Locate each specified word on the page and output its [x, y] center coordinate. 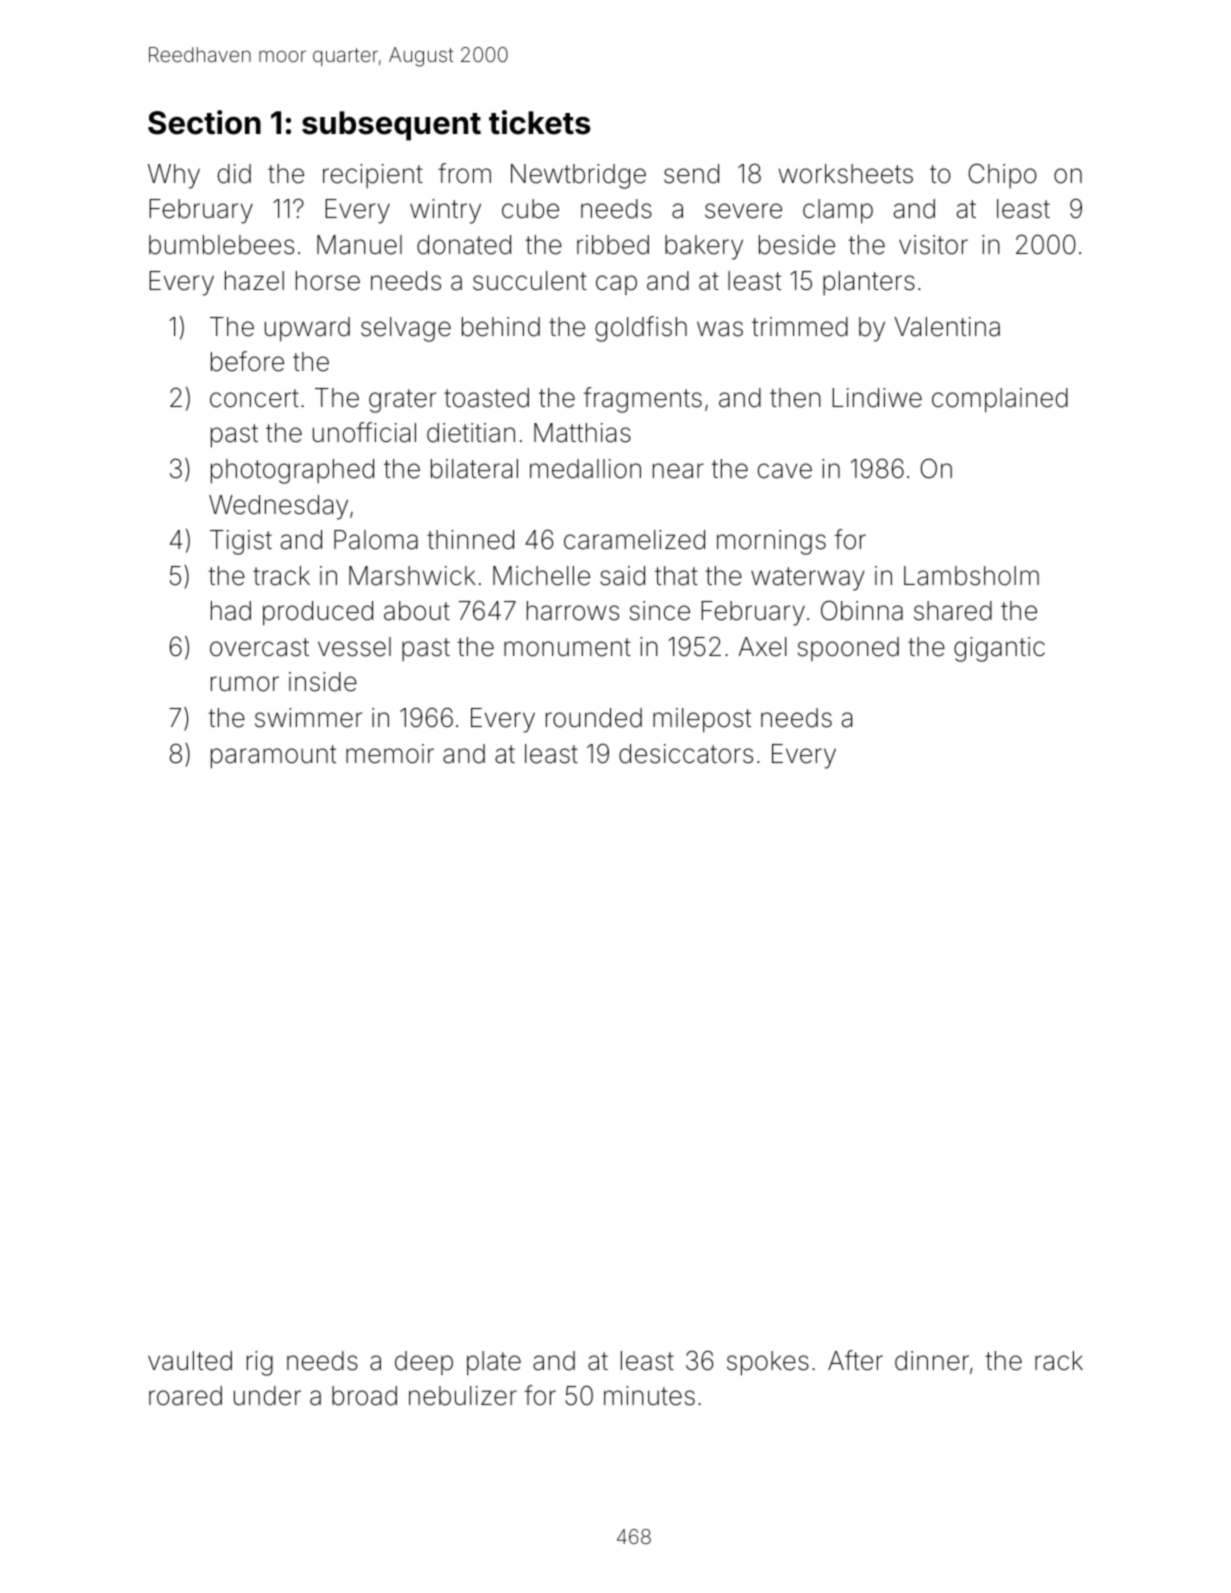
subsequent [391, 126]
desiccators [686, 754]
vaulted [190, 1361]
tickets [540, 122]
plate [494, 1363]
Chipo [1003, 176]
